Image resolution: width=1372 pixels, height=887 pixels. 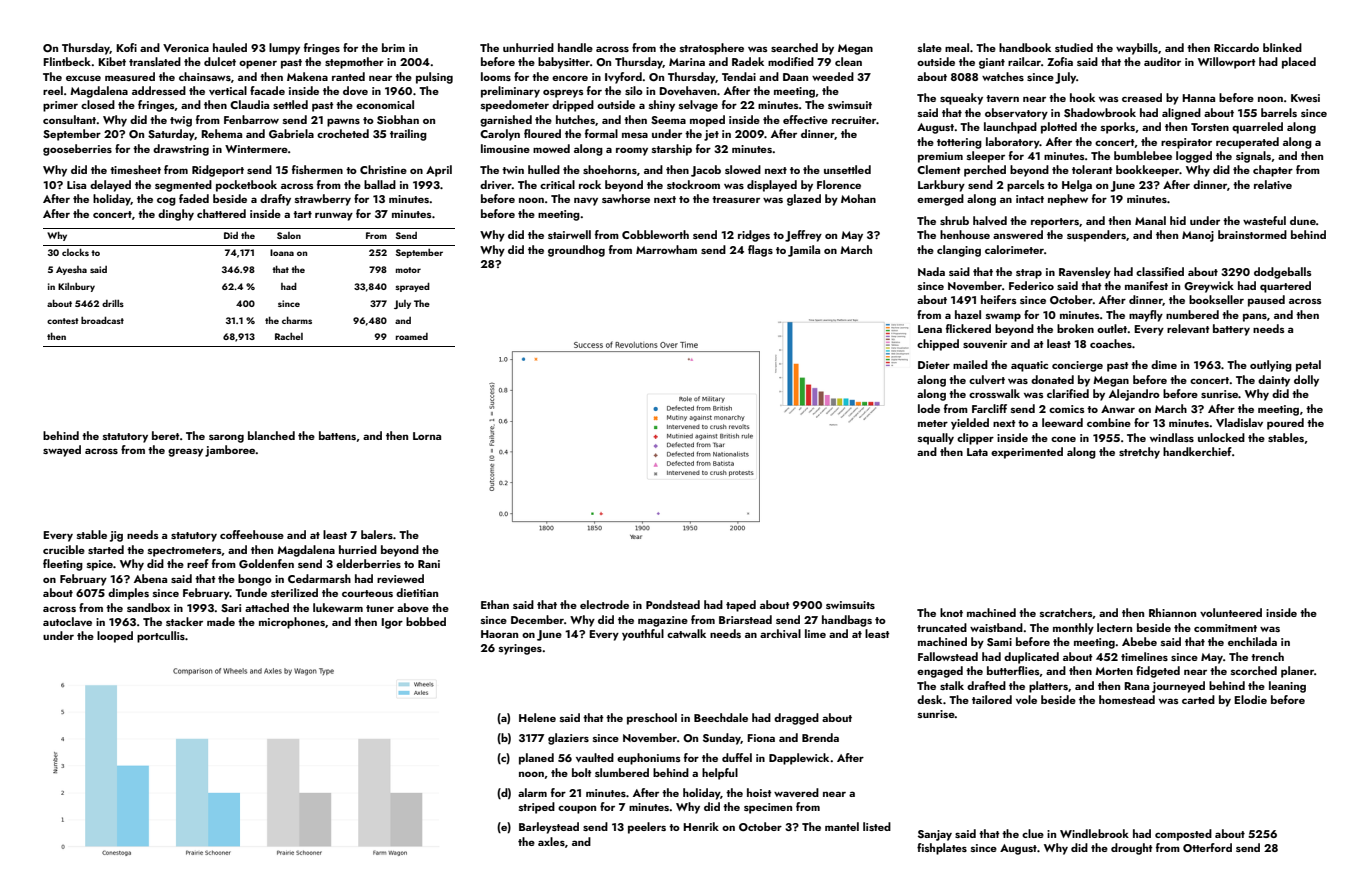 I want to click on chapter, so click(x=1273, y=171).
